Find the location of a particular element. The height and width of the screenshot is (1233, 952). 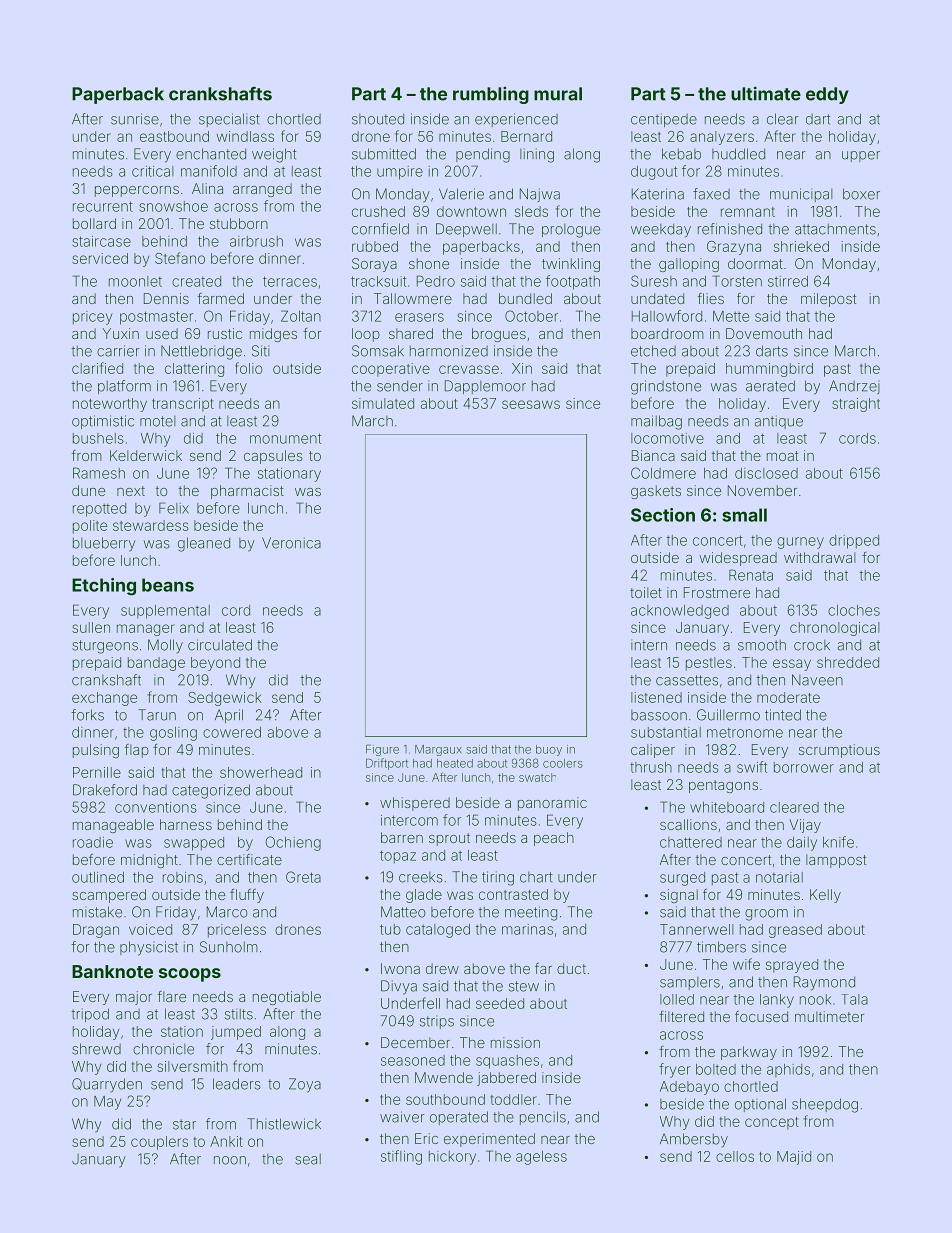

Veronica is located at coordinates (291, 543).
